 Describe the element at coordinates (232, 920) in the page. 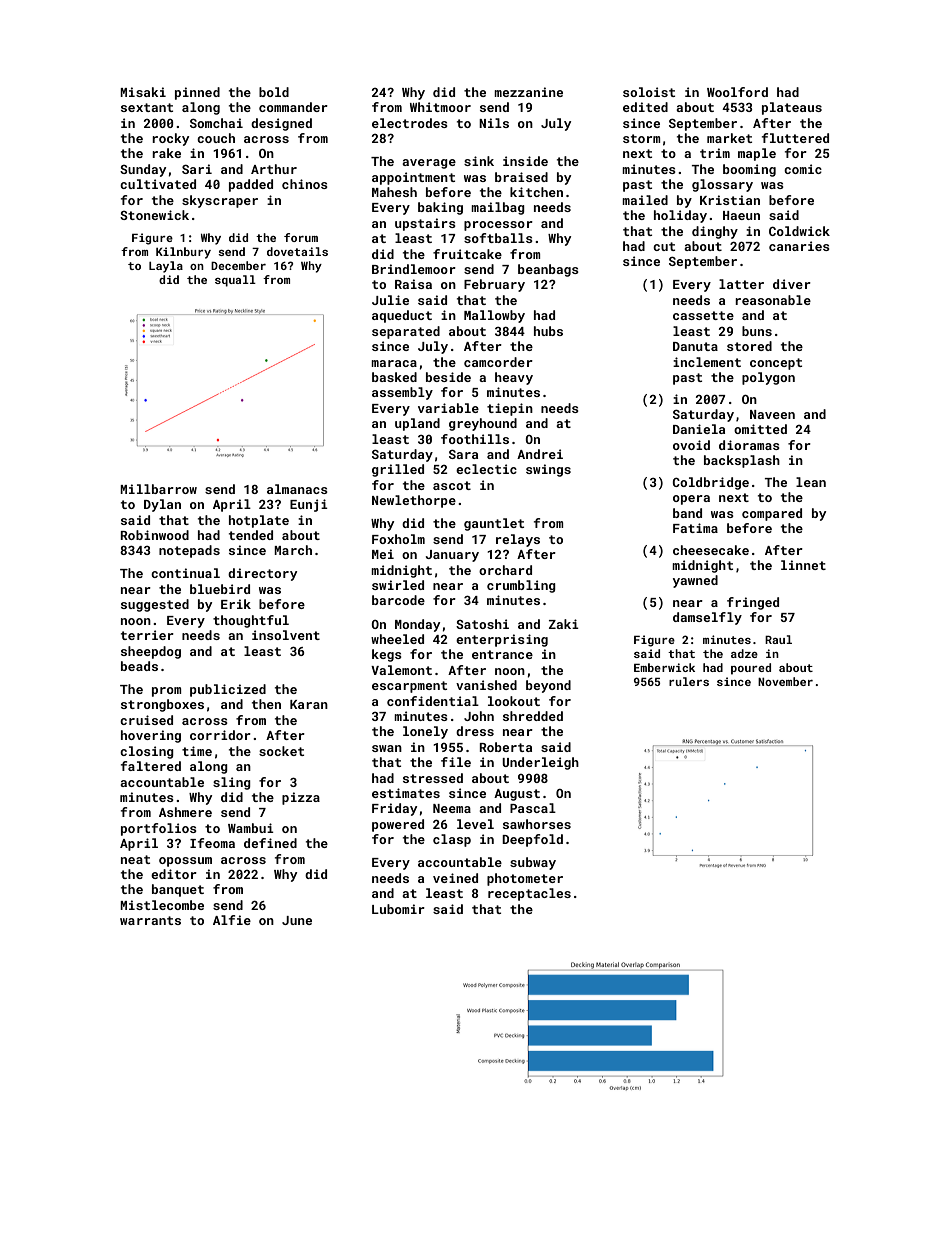

I see `Alfie` at that location.
